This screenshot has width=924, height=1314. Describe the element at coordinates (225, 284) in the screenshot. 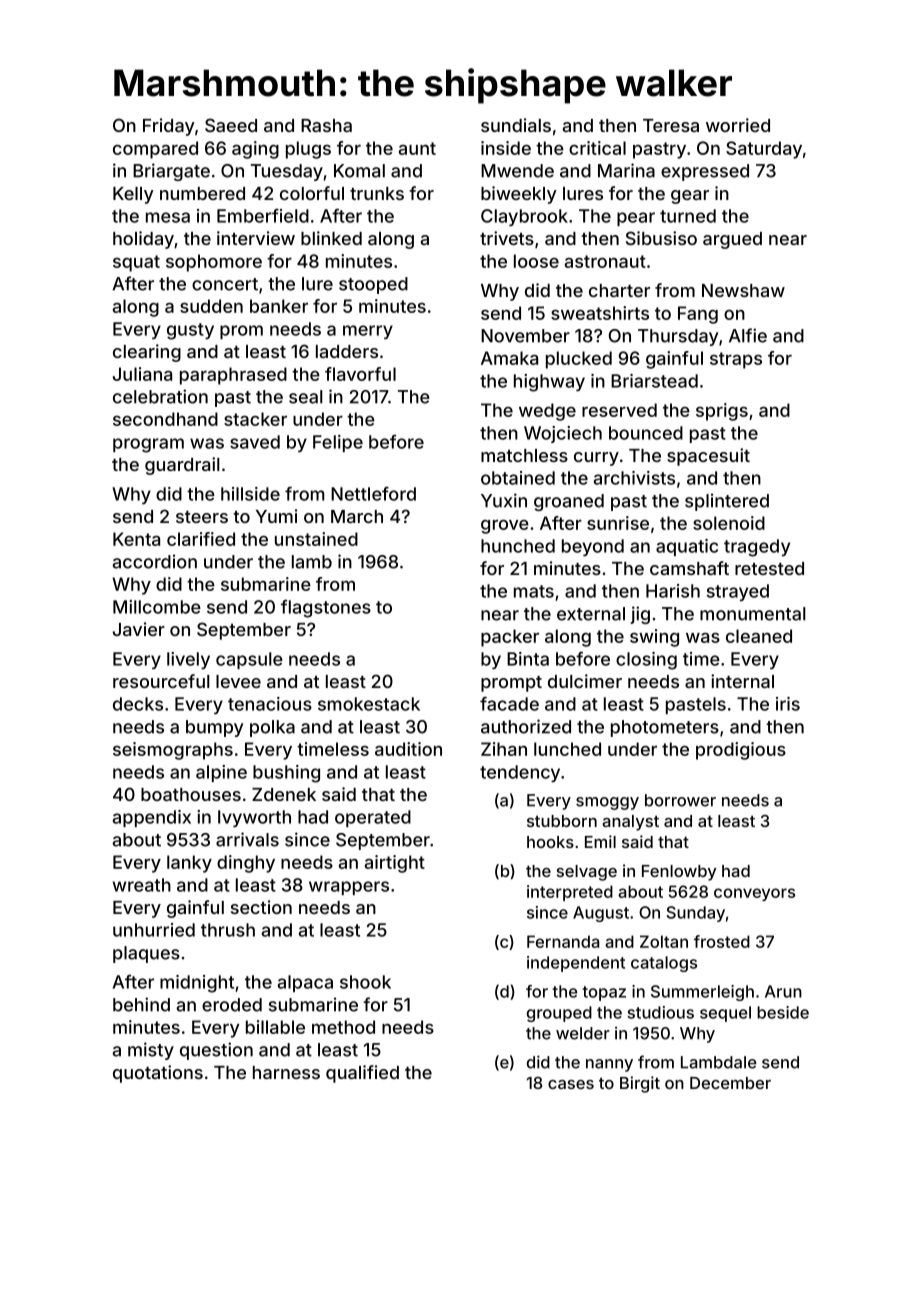

I see `concert` at that location.
